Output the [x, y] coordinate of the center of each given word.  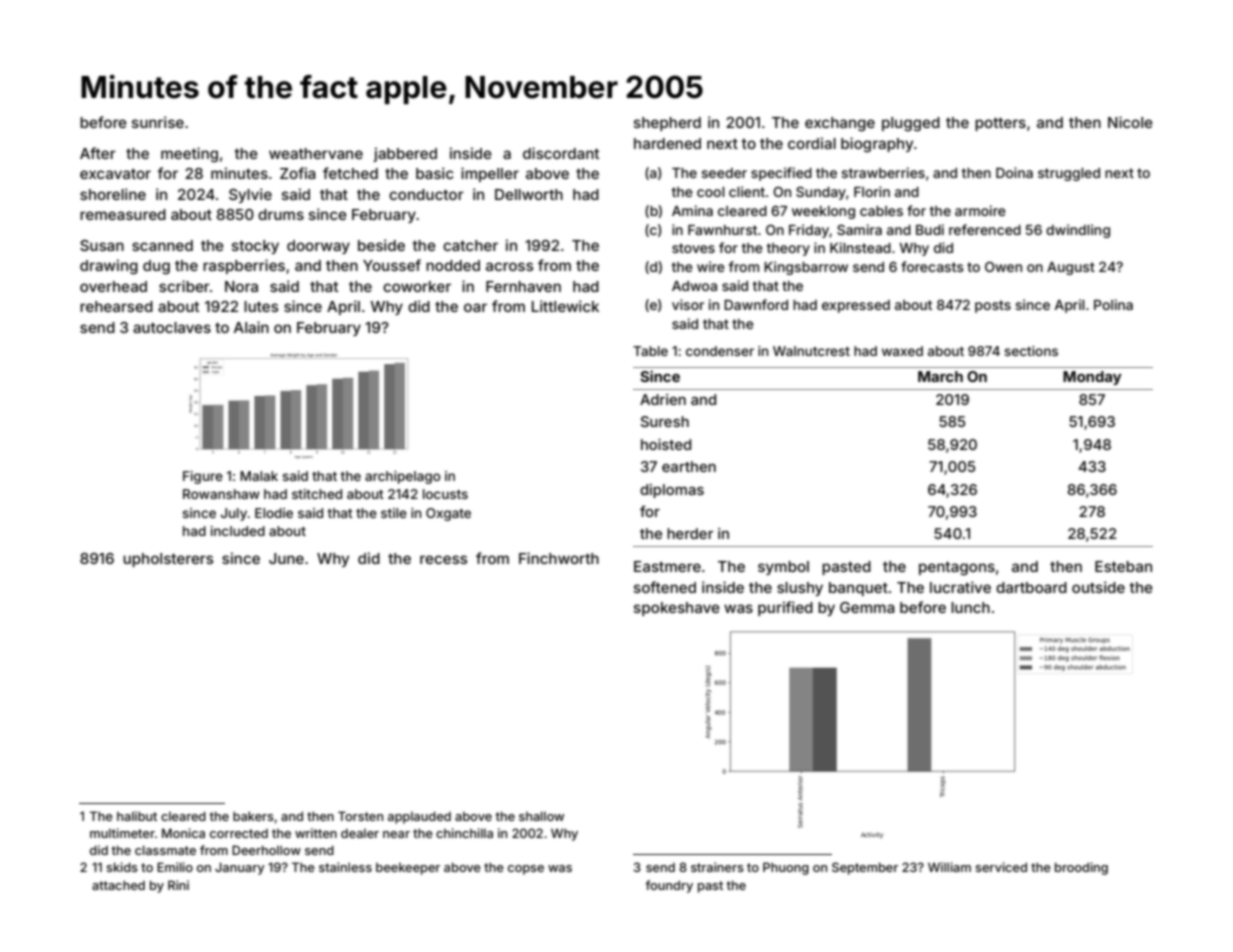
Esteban [1123, 566]
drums [281, 214]
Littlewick [565, 306]
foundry [669, 886]
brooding [1081, 868]
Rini [178, 885]
